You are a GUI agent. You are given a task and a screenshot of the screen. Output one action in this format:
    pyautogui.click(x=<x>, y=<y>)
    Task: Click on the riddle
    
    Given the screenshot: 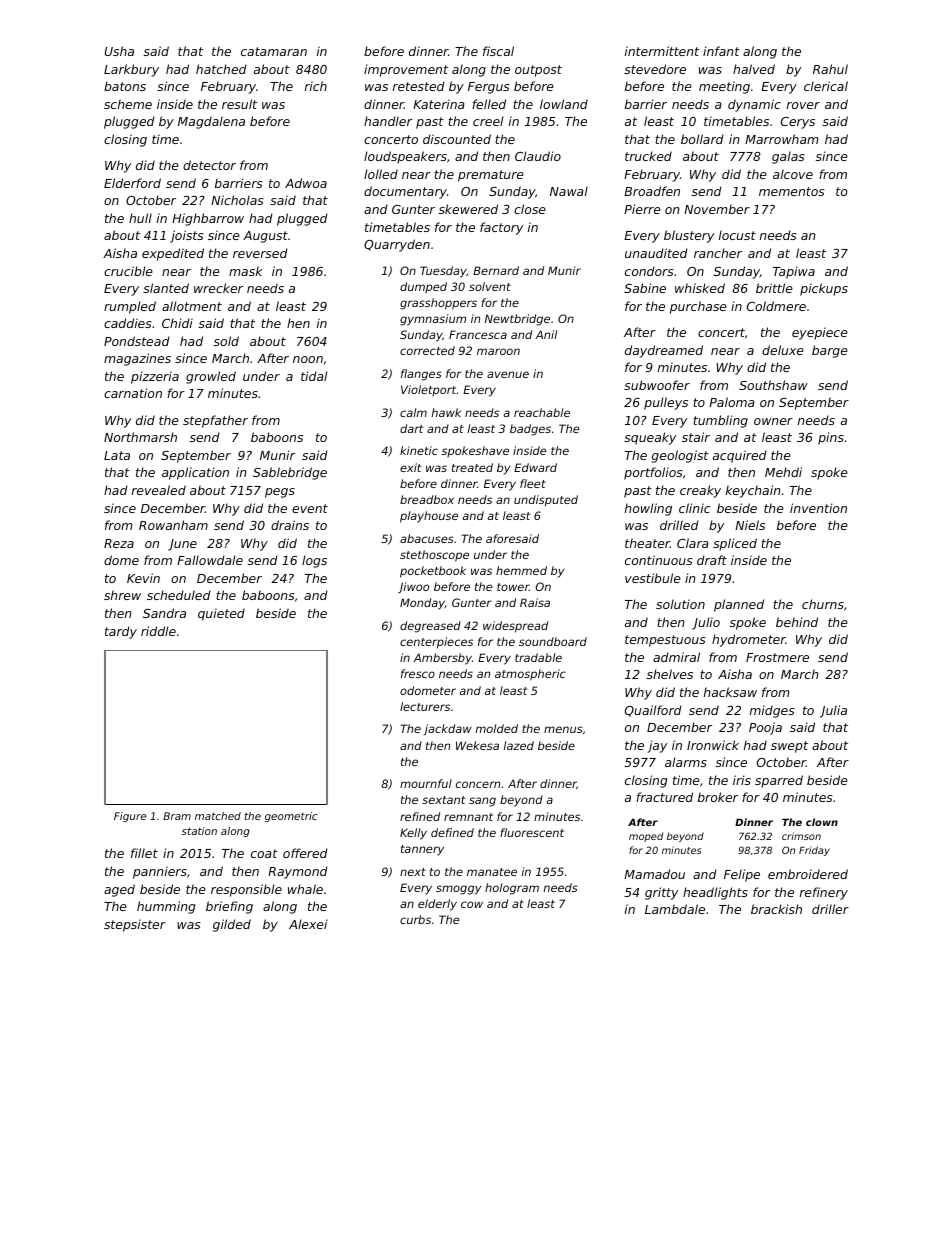 What is the action you would take?
    pyautogui.click(x=158, y=631)
